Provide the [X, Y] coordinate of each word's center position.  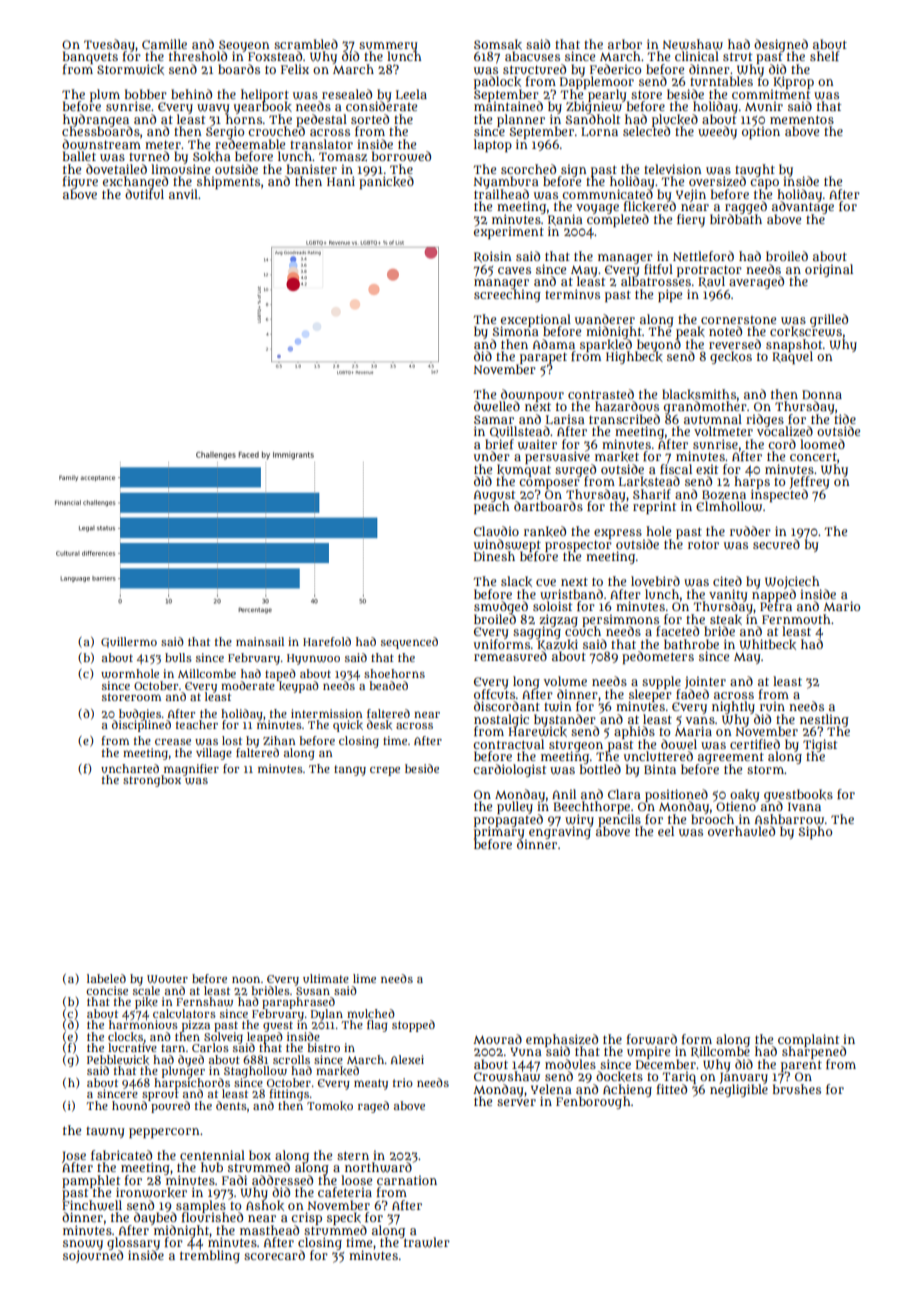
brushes [797, 1089]
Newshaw [693, 44]
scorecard [274, 1255]
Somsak [498, 44]
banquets [90, 57]
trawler [427, 1243]
